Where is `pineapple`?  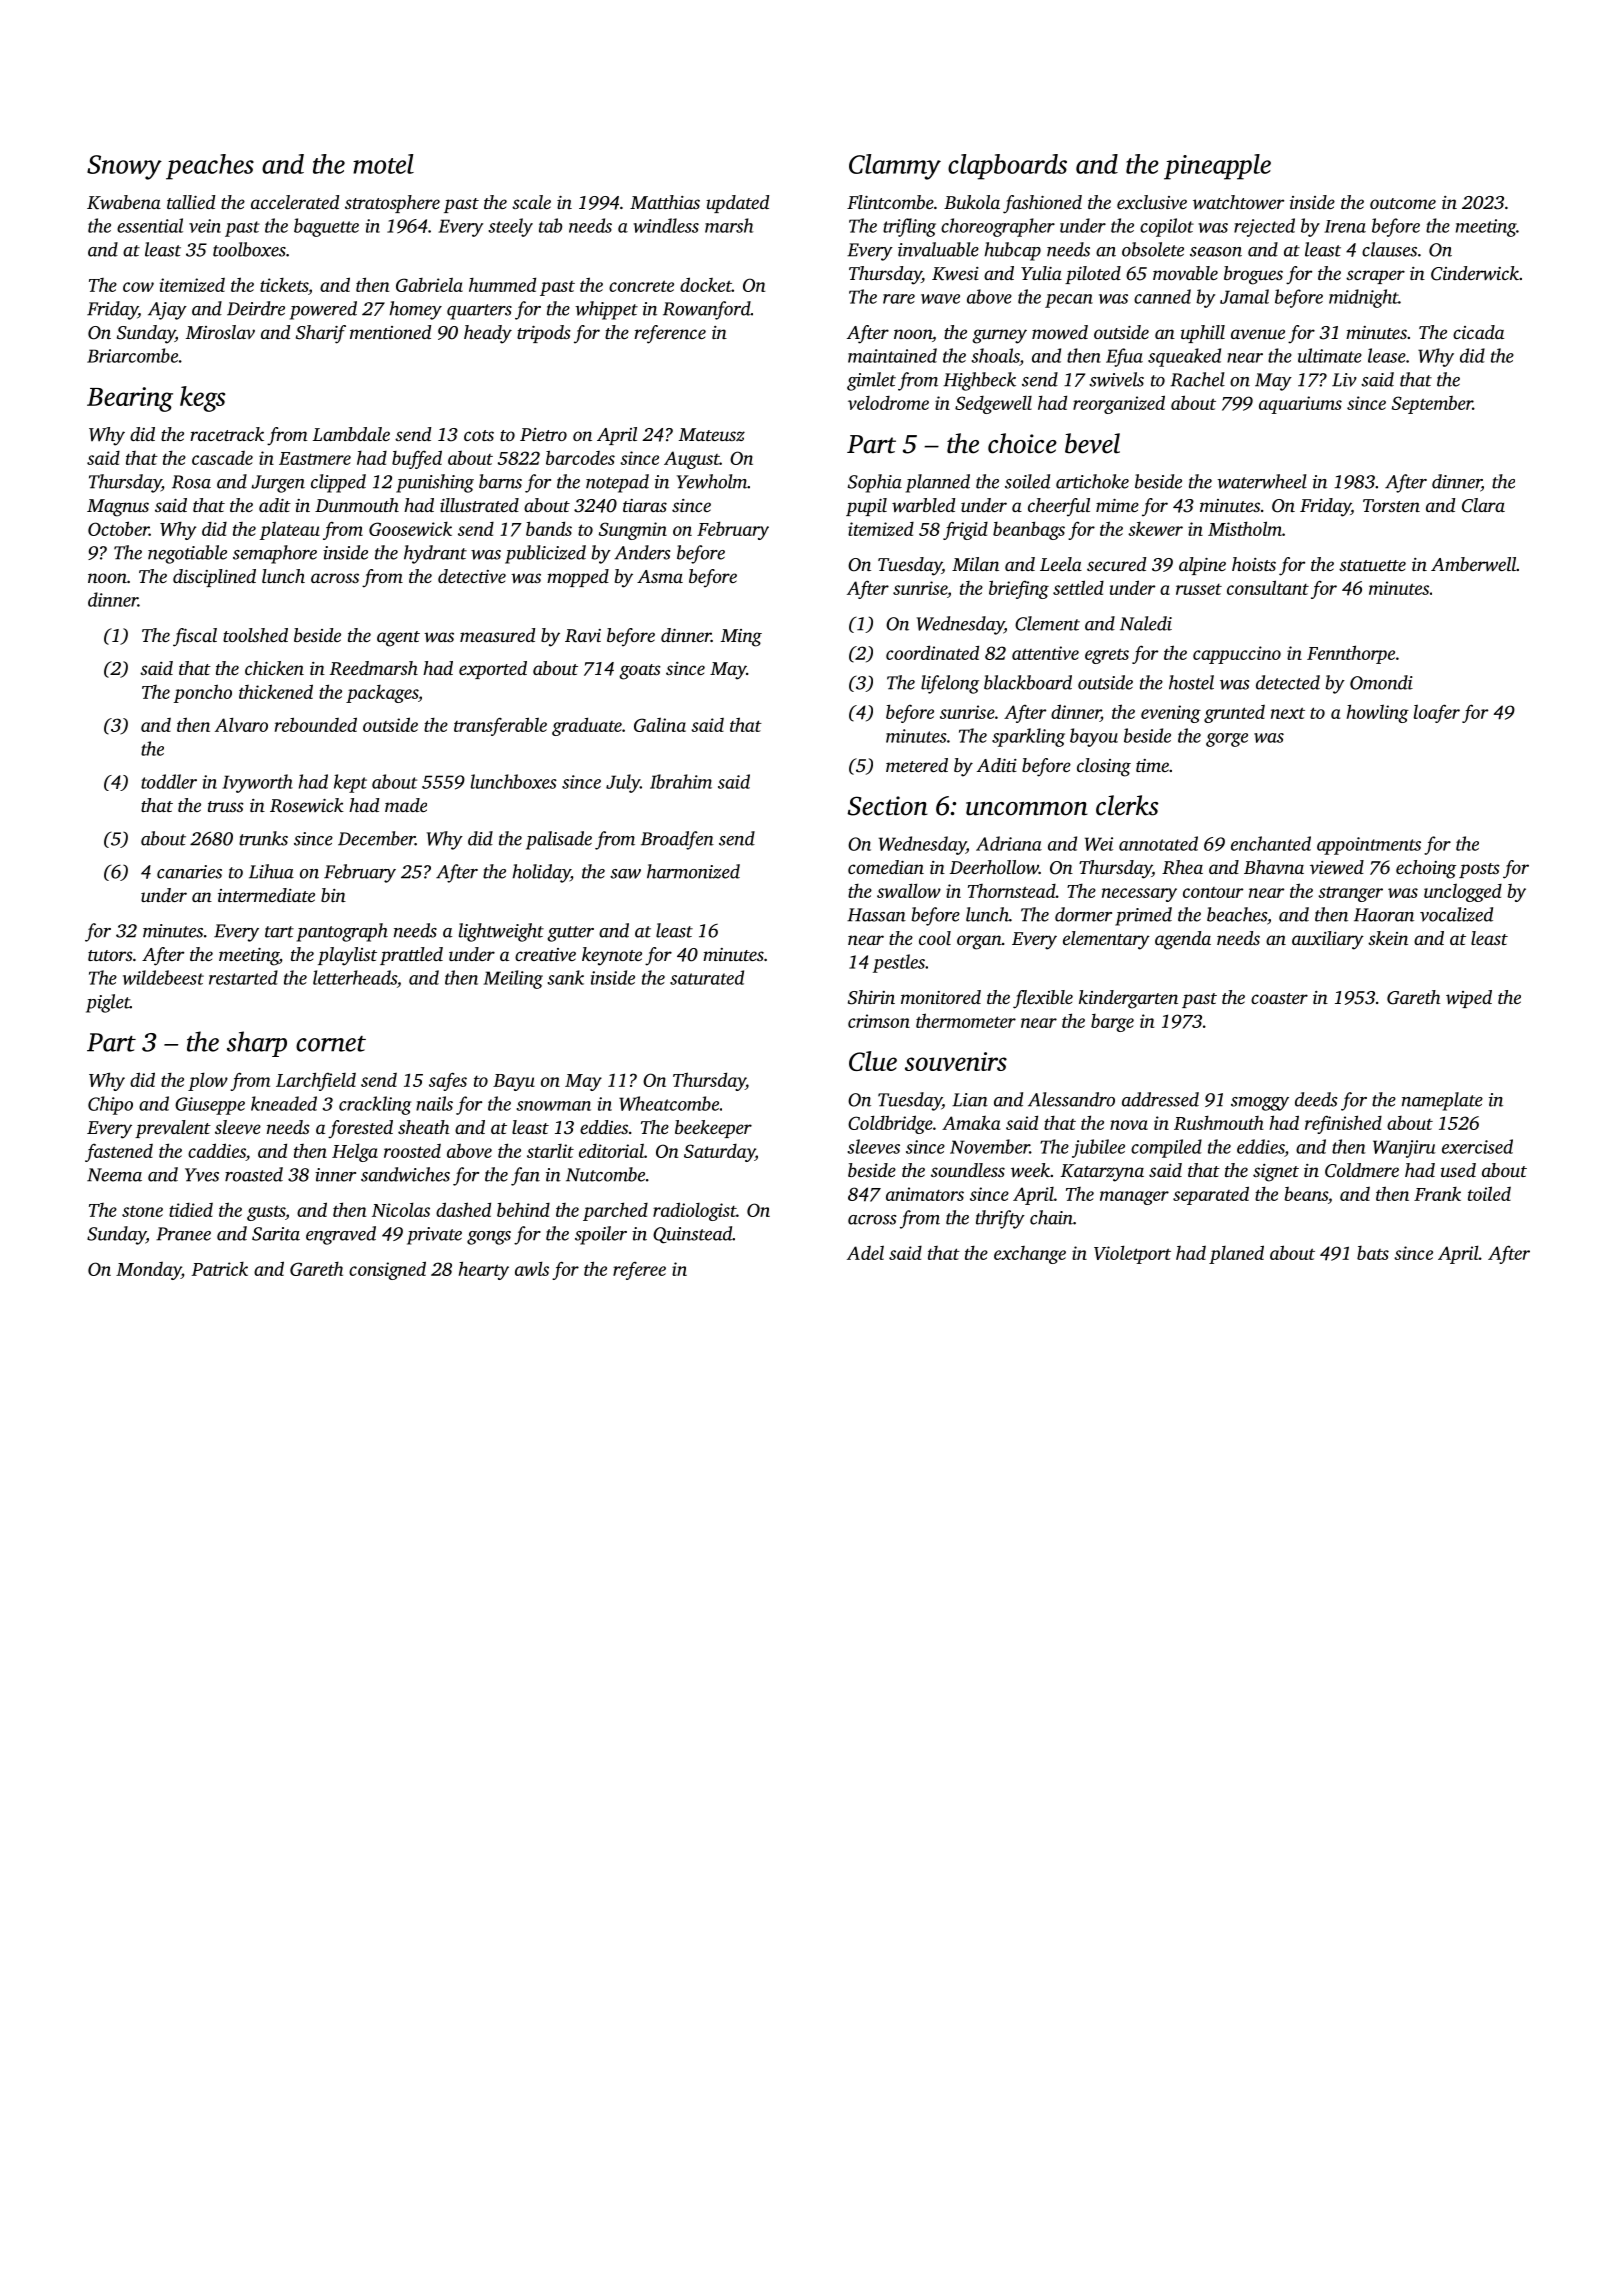 pineapple is located at coordinates (1217, 167).
